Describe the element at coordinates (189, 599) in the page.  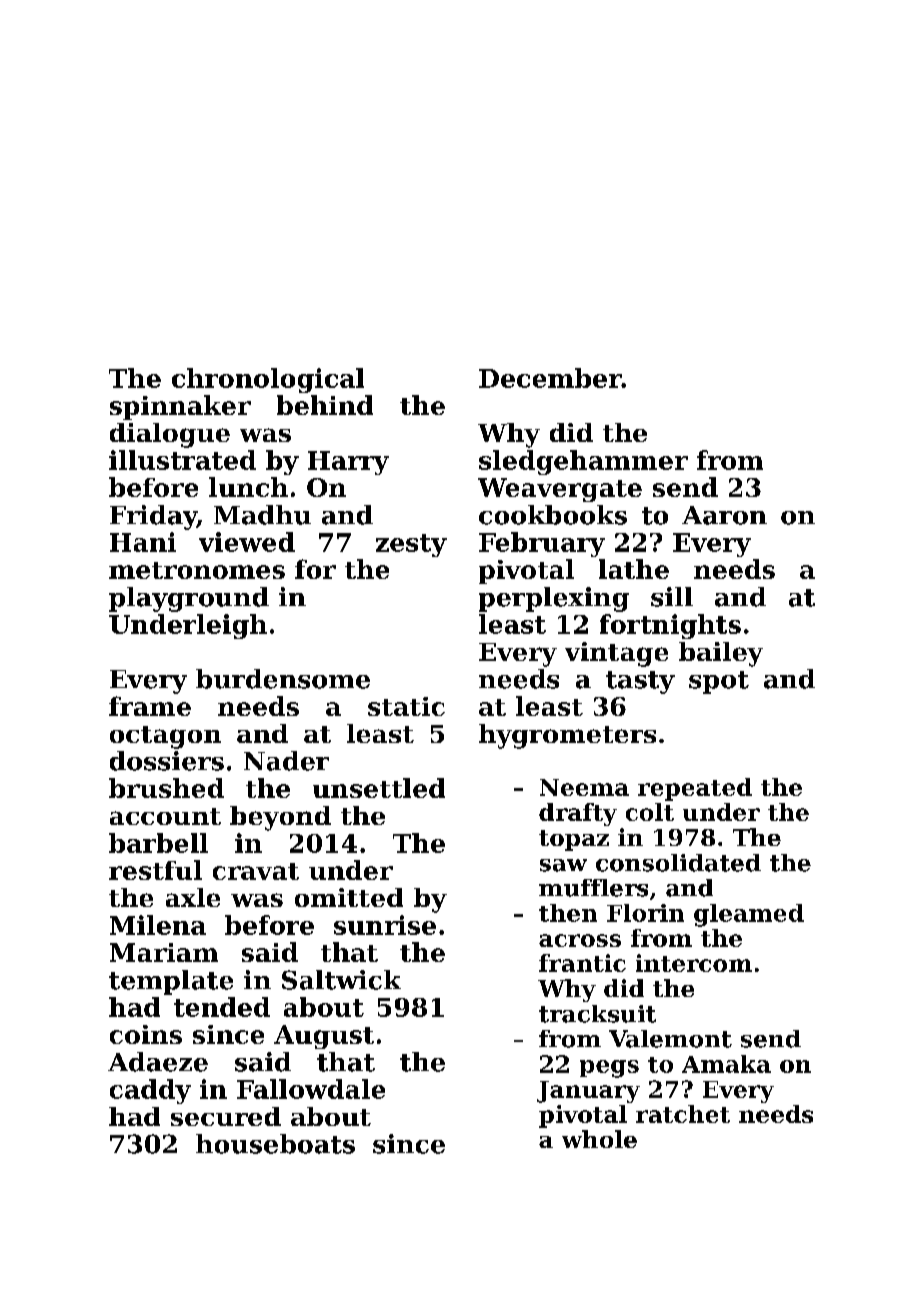
I see `playground` at that location.
